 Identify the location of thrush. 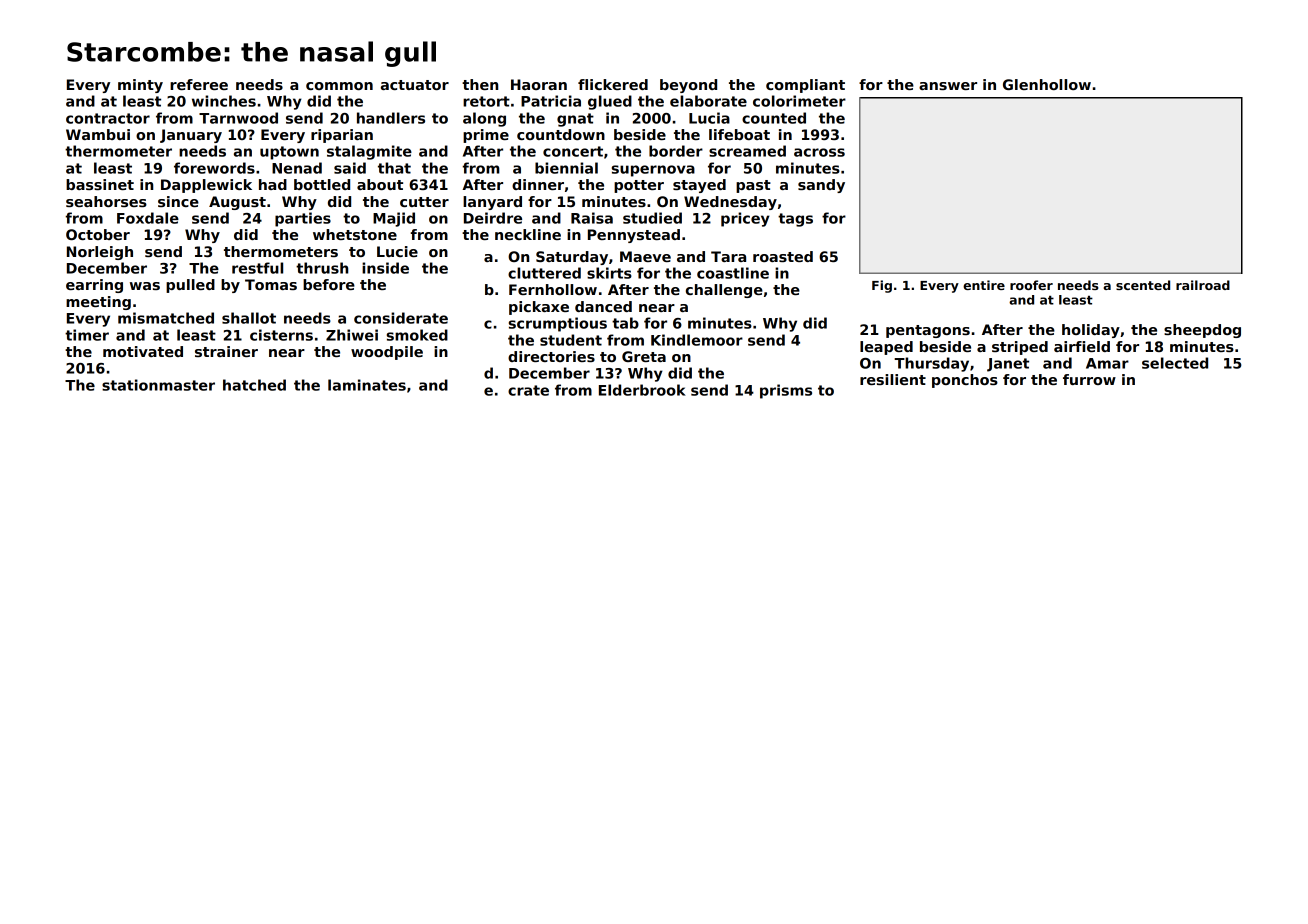
(322, 268).
